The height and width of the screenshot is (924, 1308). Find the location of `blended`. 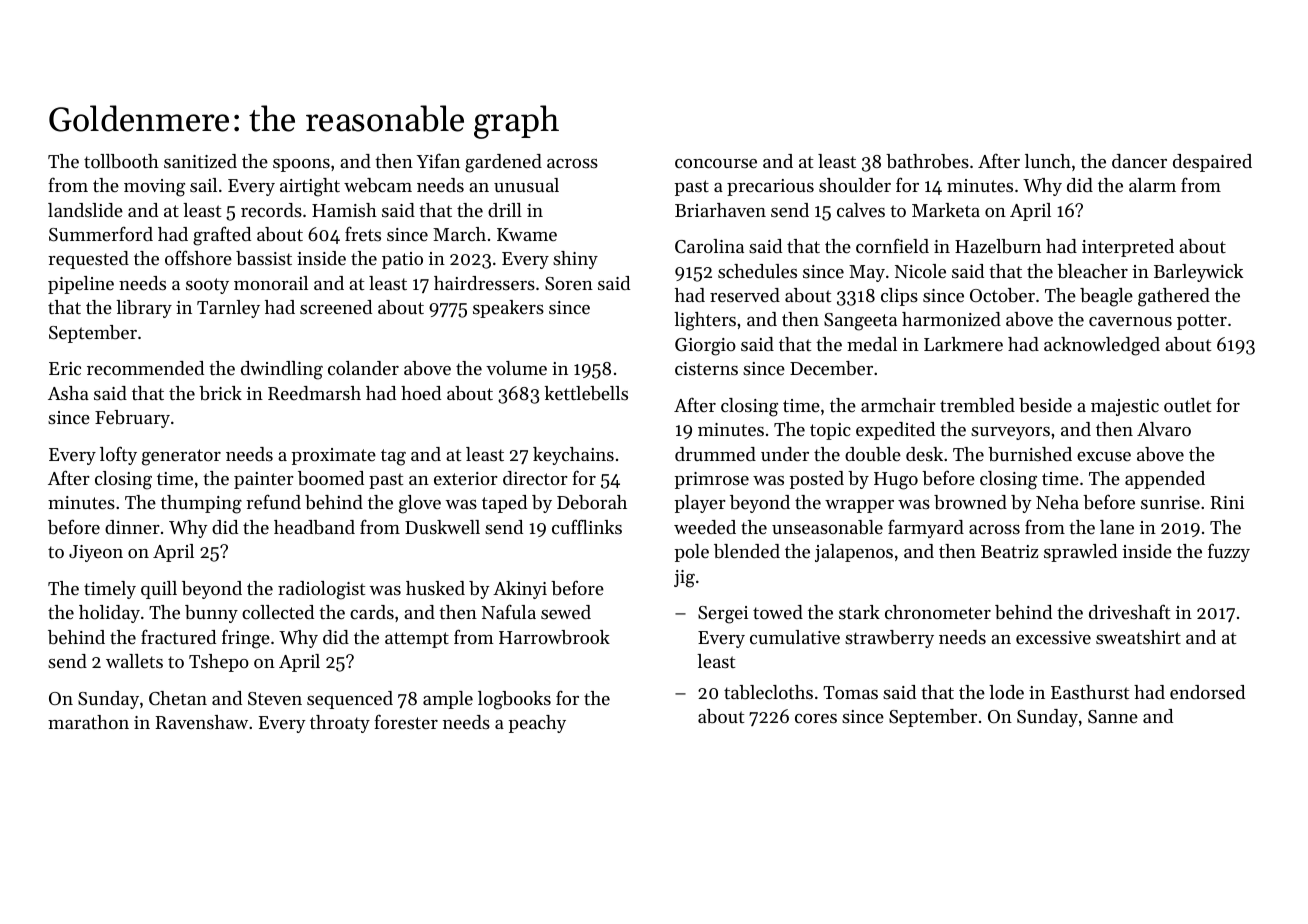

blended is located at coordinates (747, 551).
